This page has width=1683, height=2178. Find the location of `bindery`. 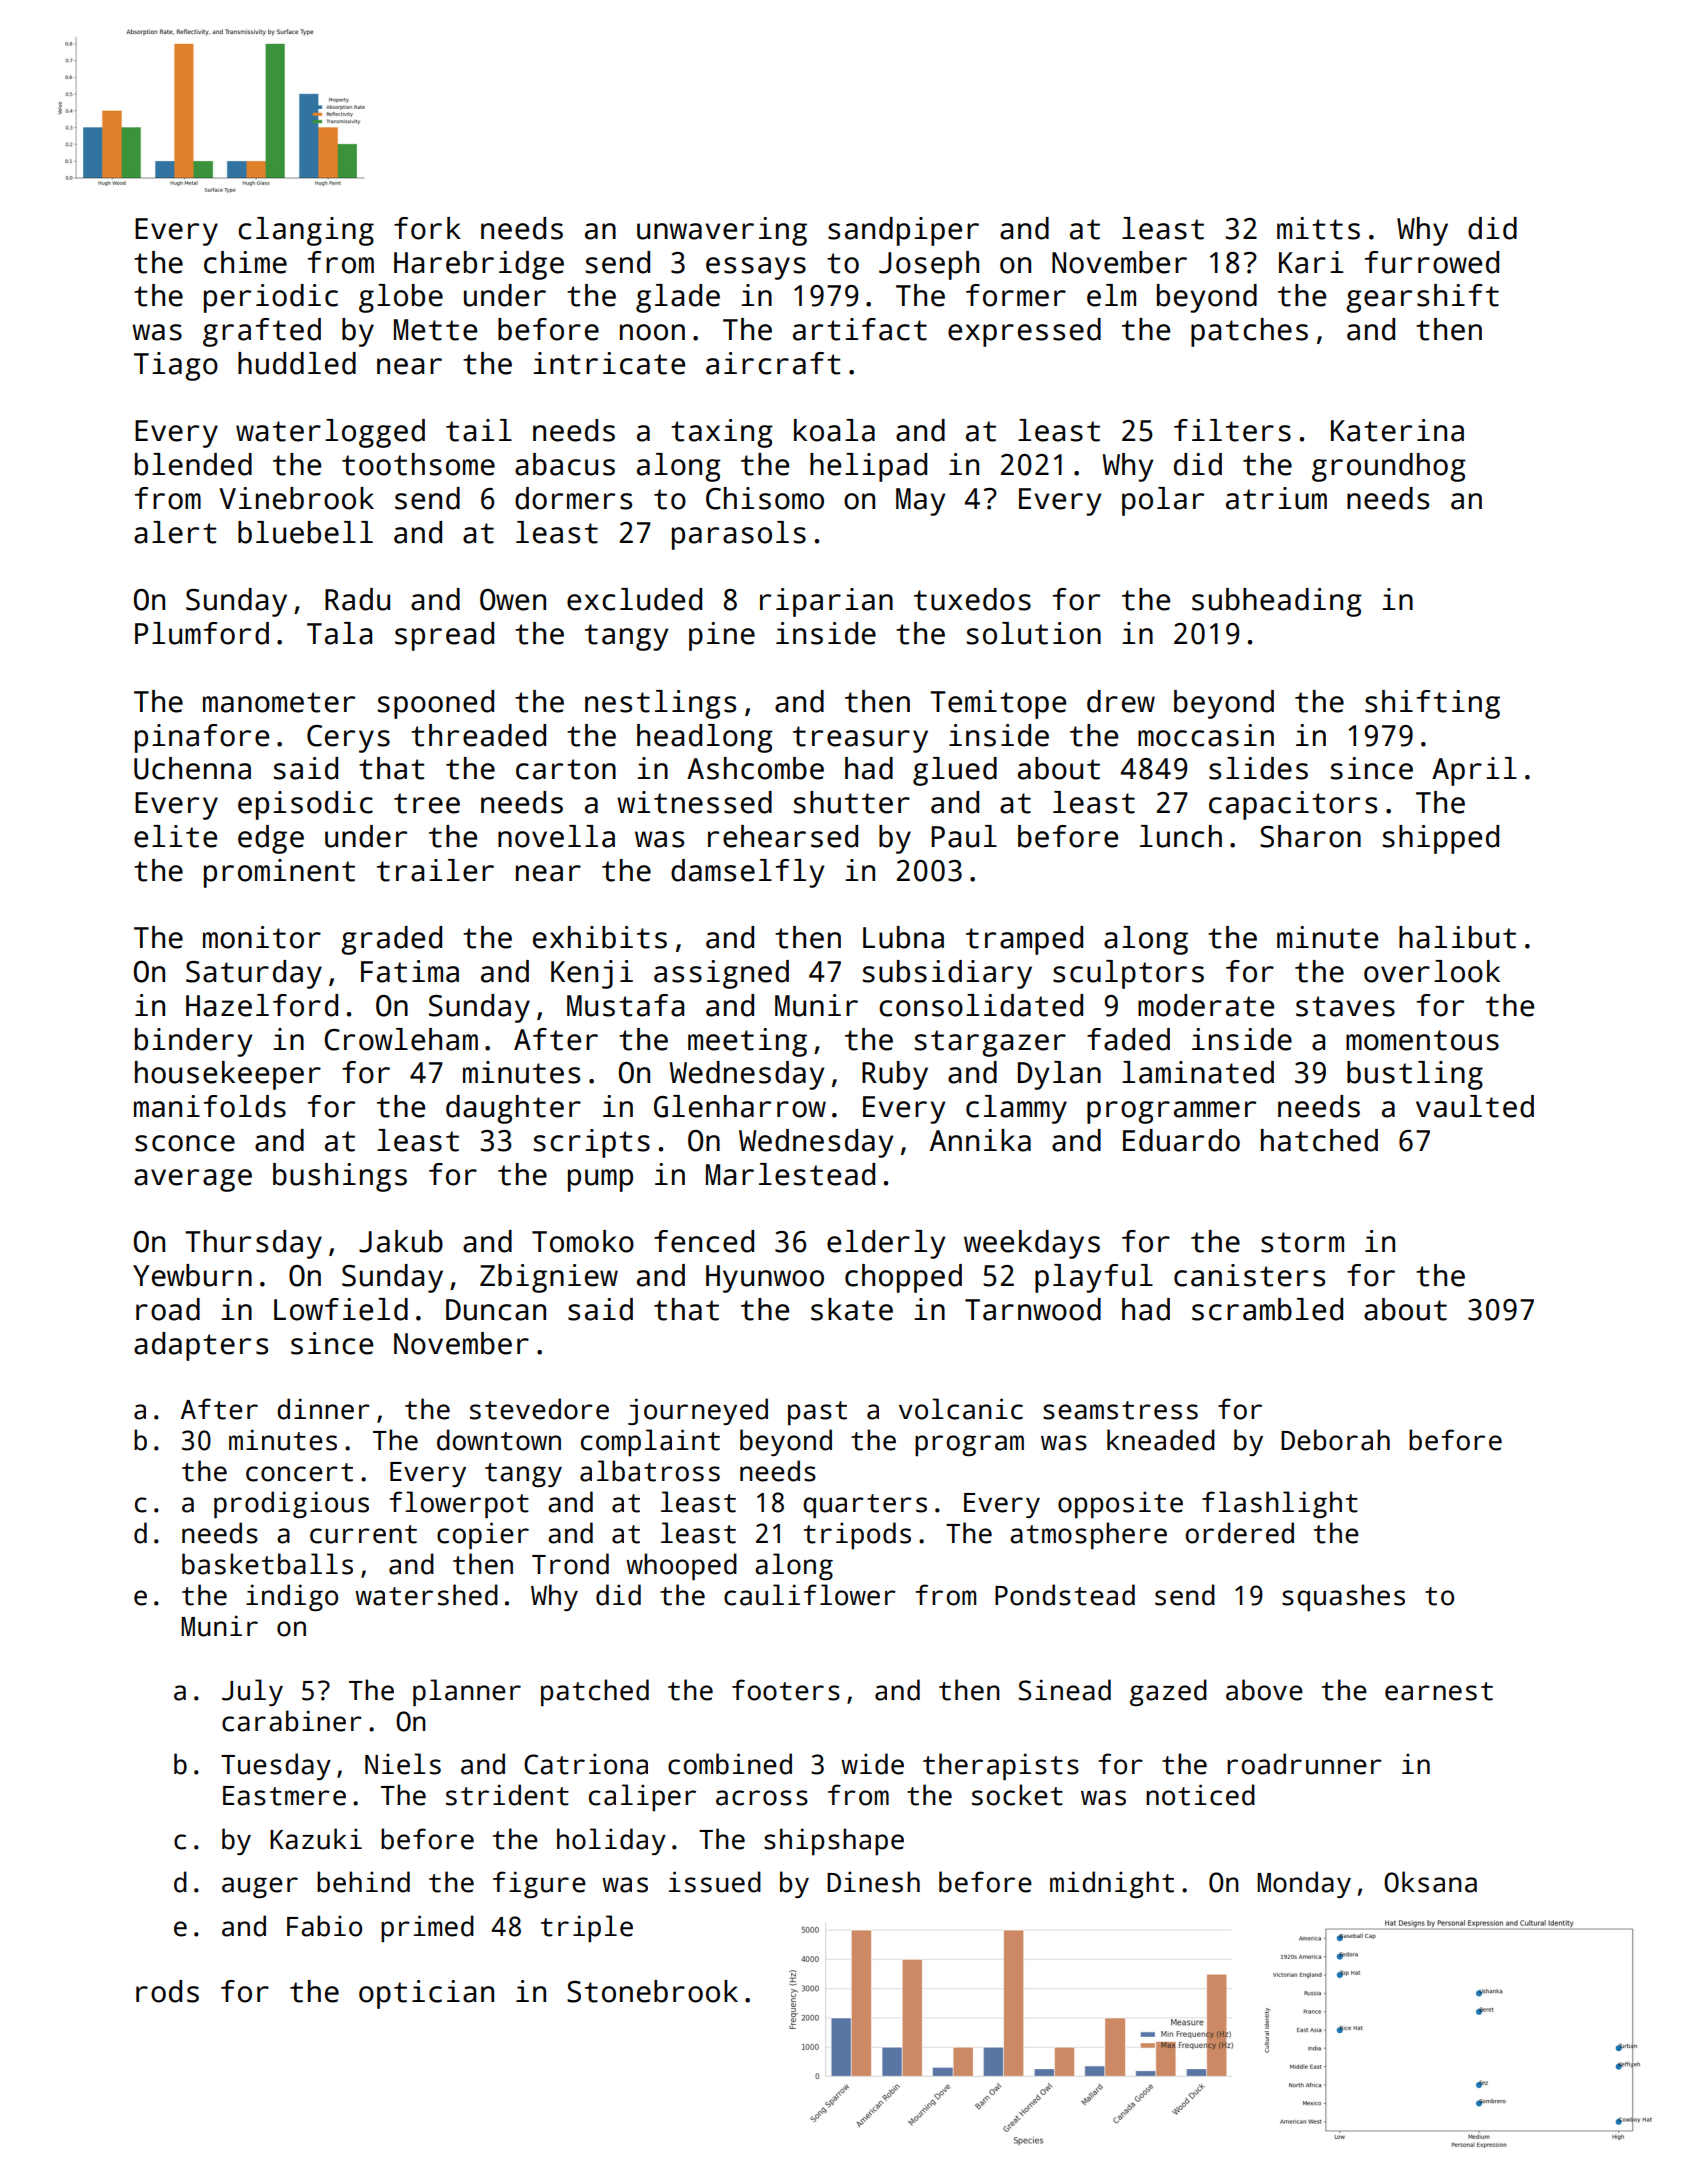

bindery is located at coordinates (193, 1042).
